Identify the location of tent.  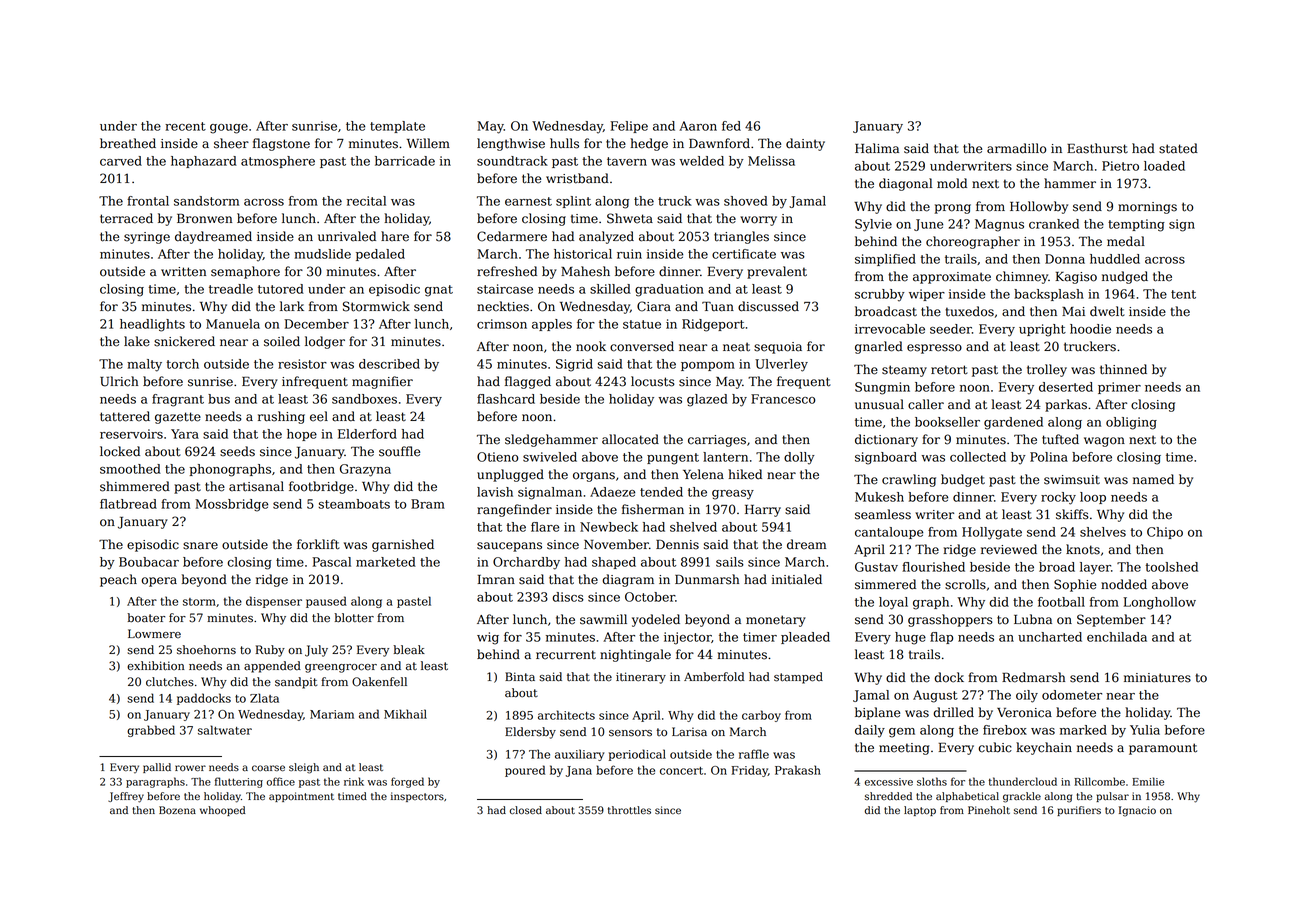
(1183, 294).
